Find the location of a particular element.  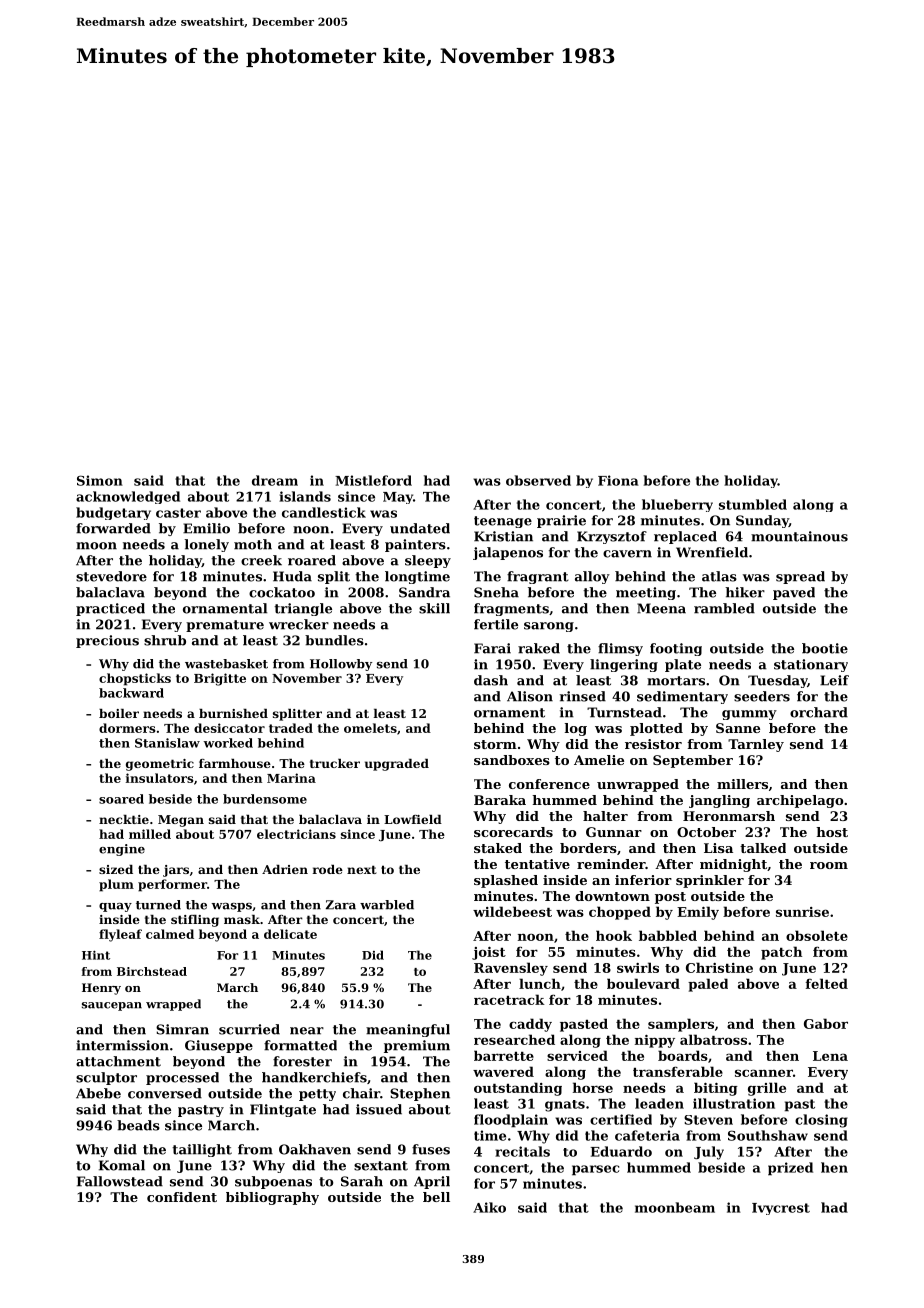

premature is located at coordinates (225, 626).
